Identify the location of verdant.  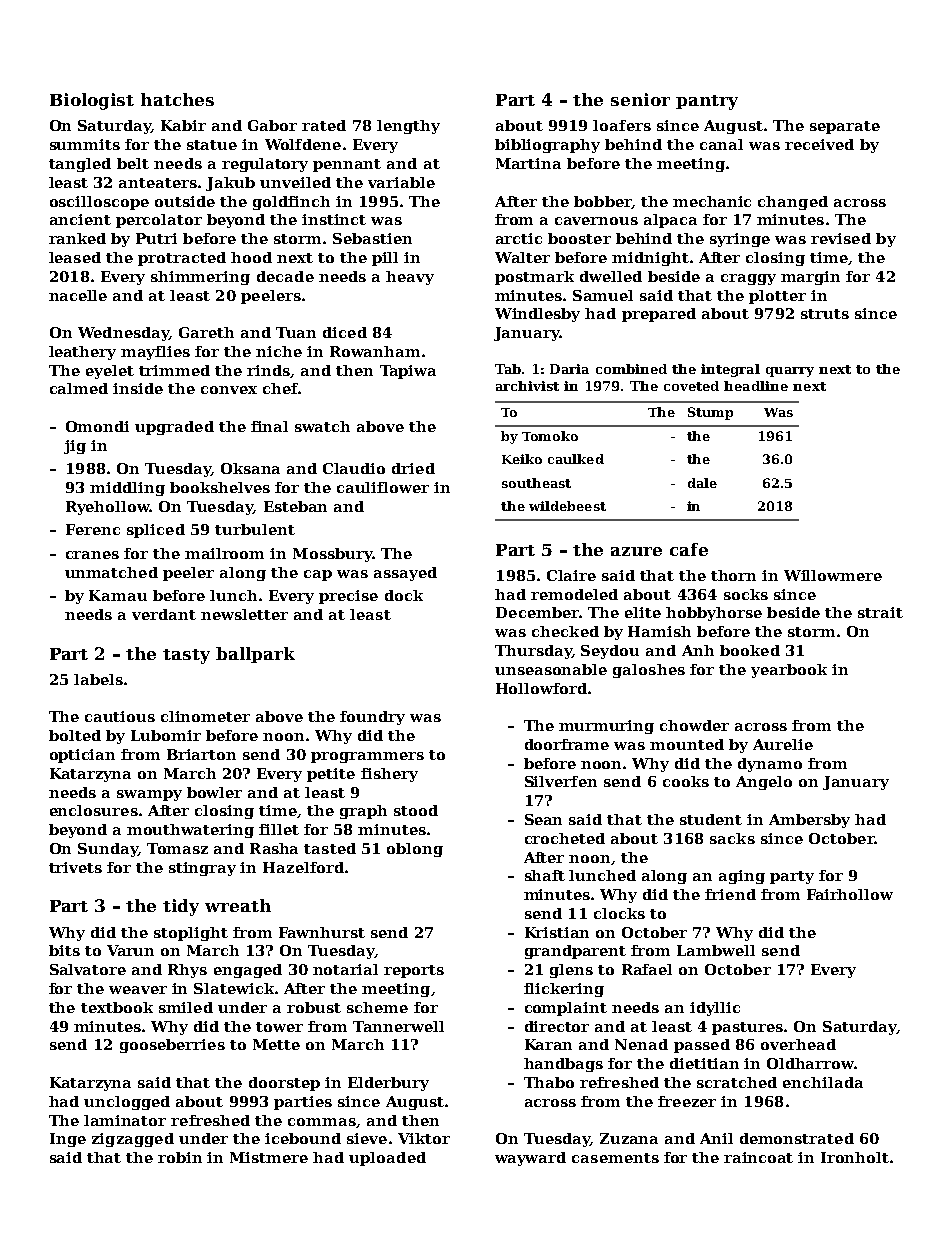
(164, 614).
